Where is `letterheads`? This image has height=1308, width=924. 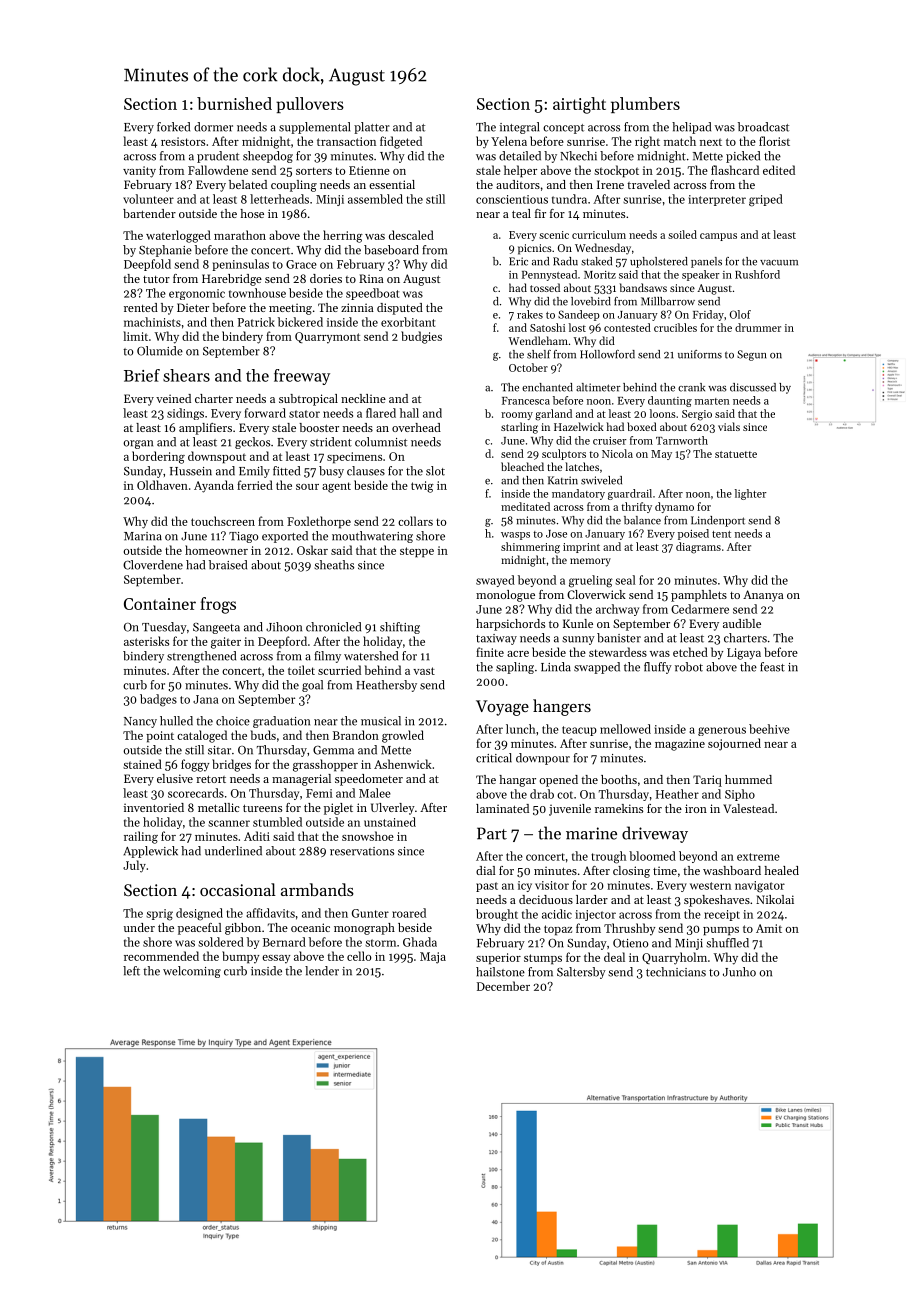
letterheads is located at coordinates (279, 199).
